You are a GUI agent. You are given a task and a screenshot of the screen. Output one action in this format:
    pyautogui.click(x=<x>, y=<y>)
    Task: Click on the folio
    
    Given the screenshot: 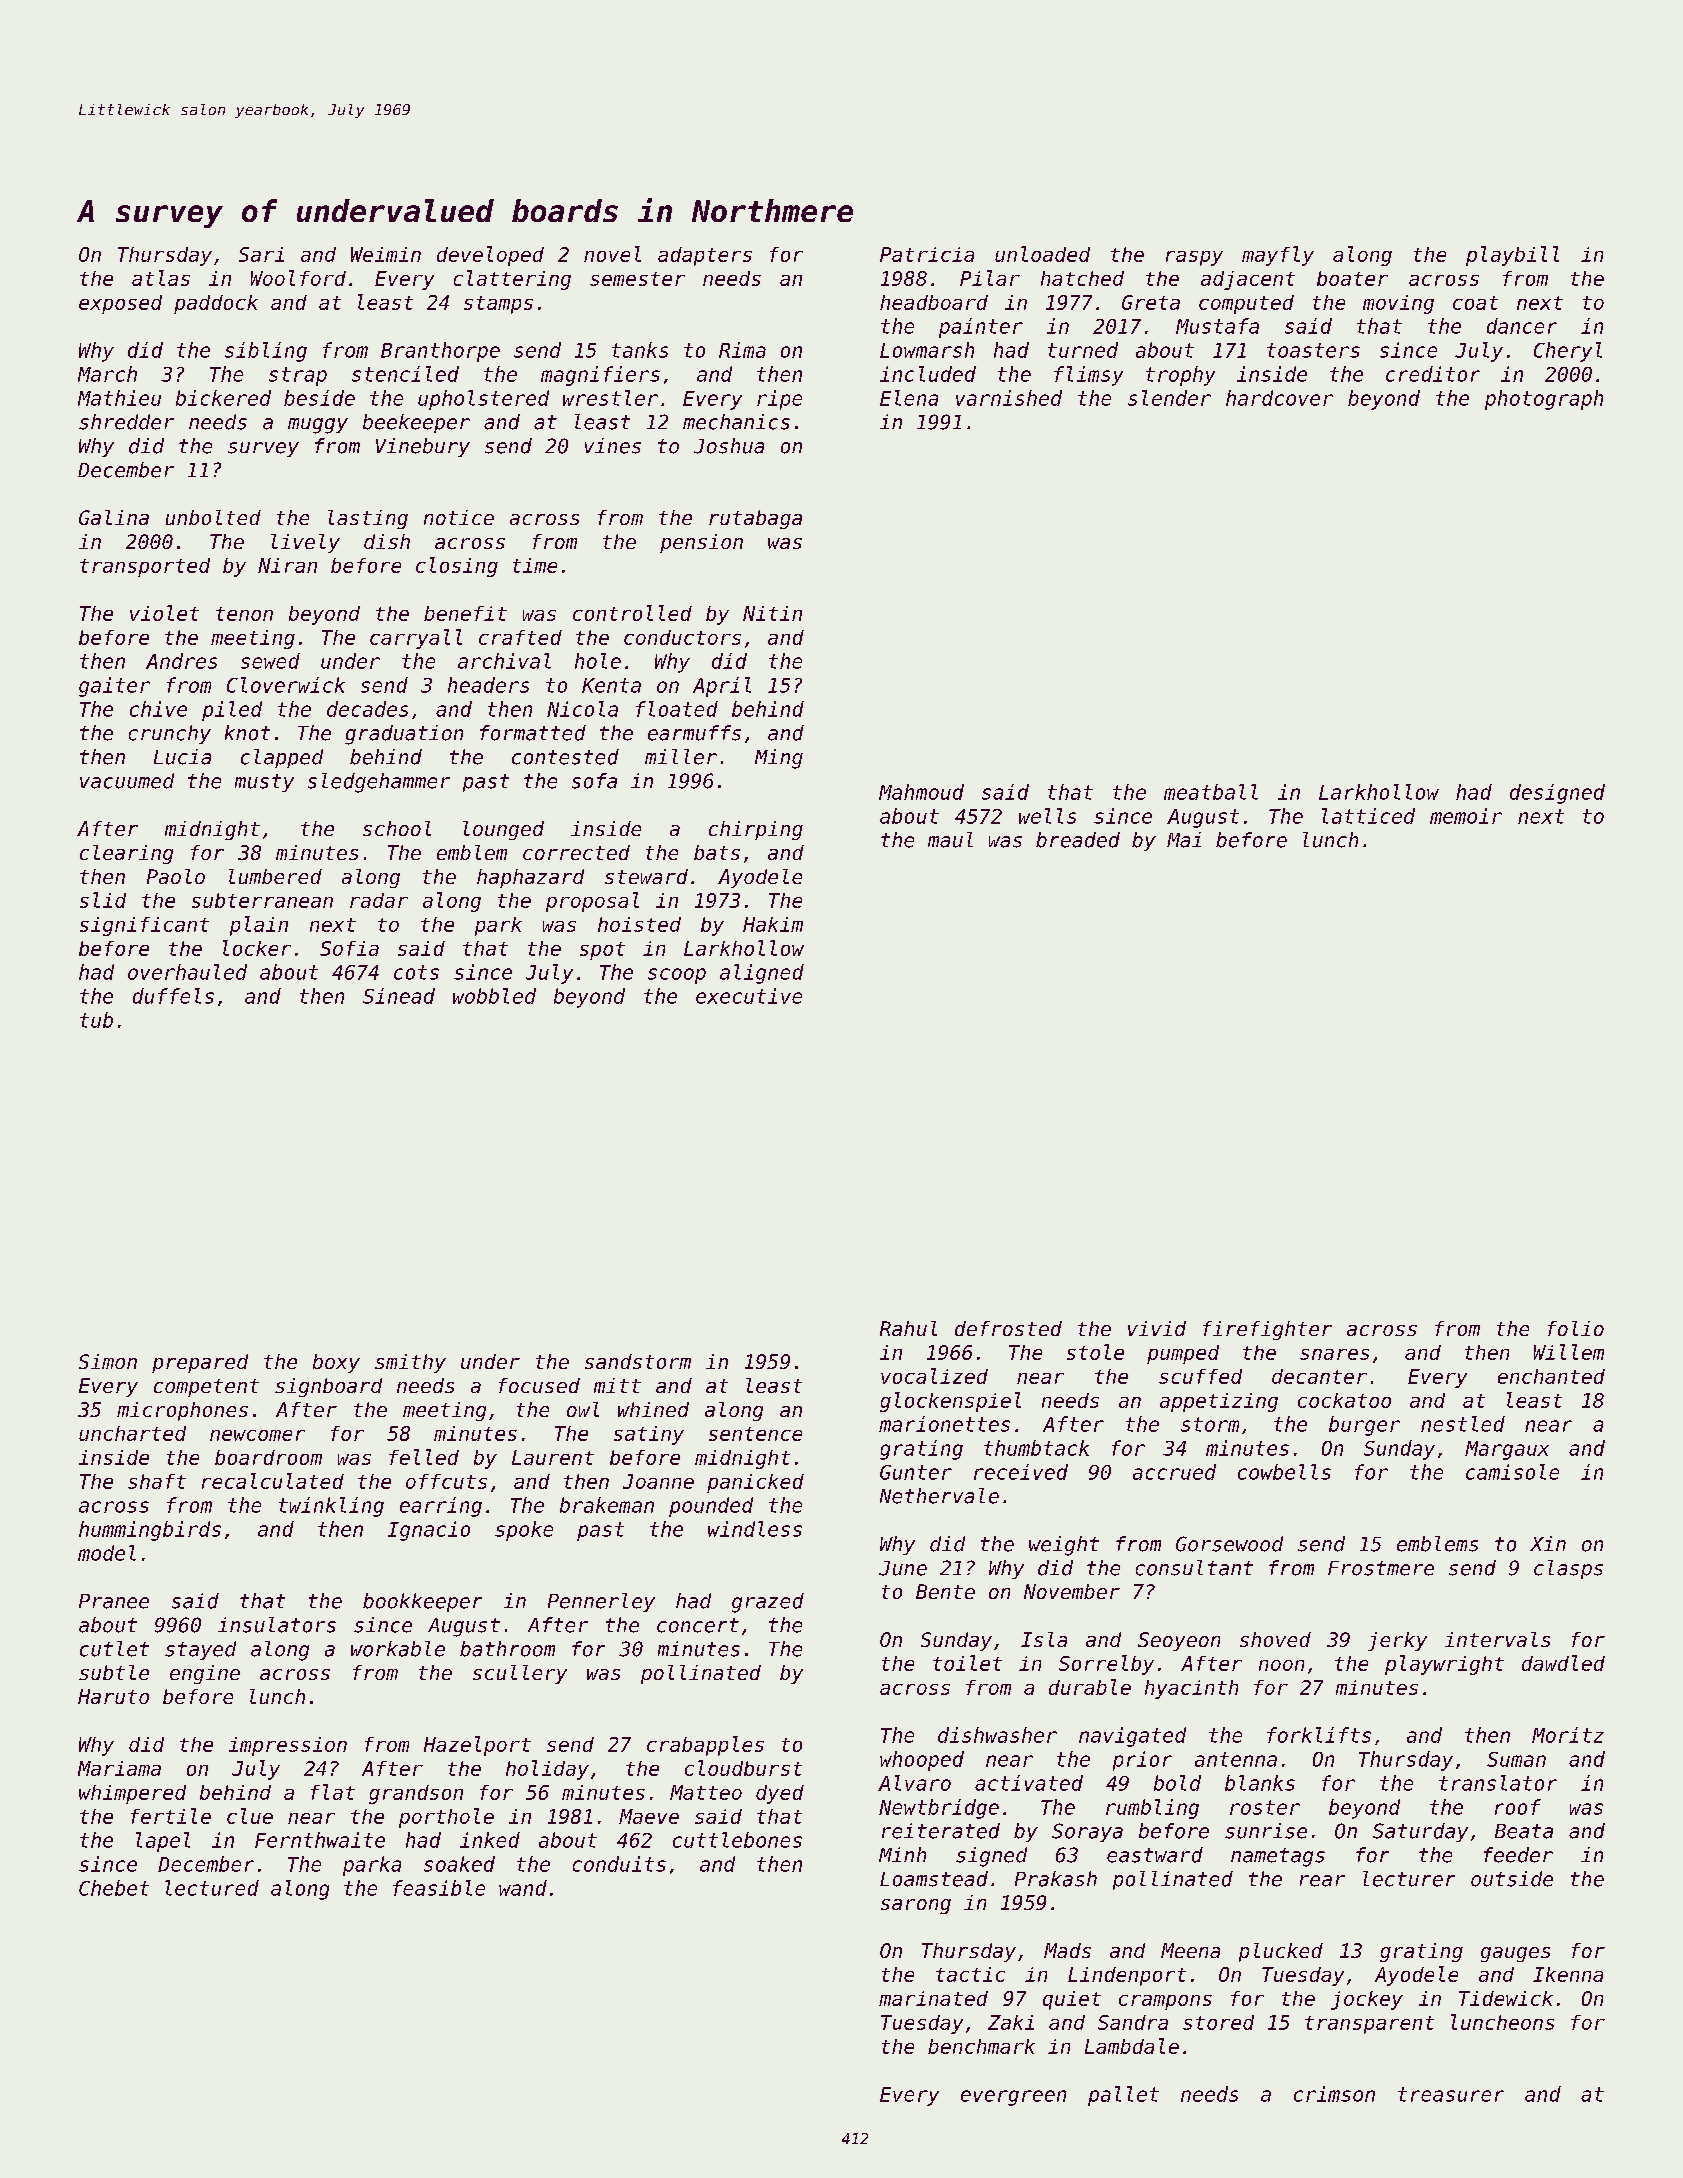 What is the action you would take?
    pyautogui.click(x=1576, y=1328)
